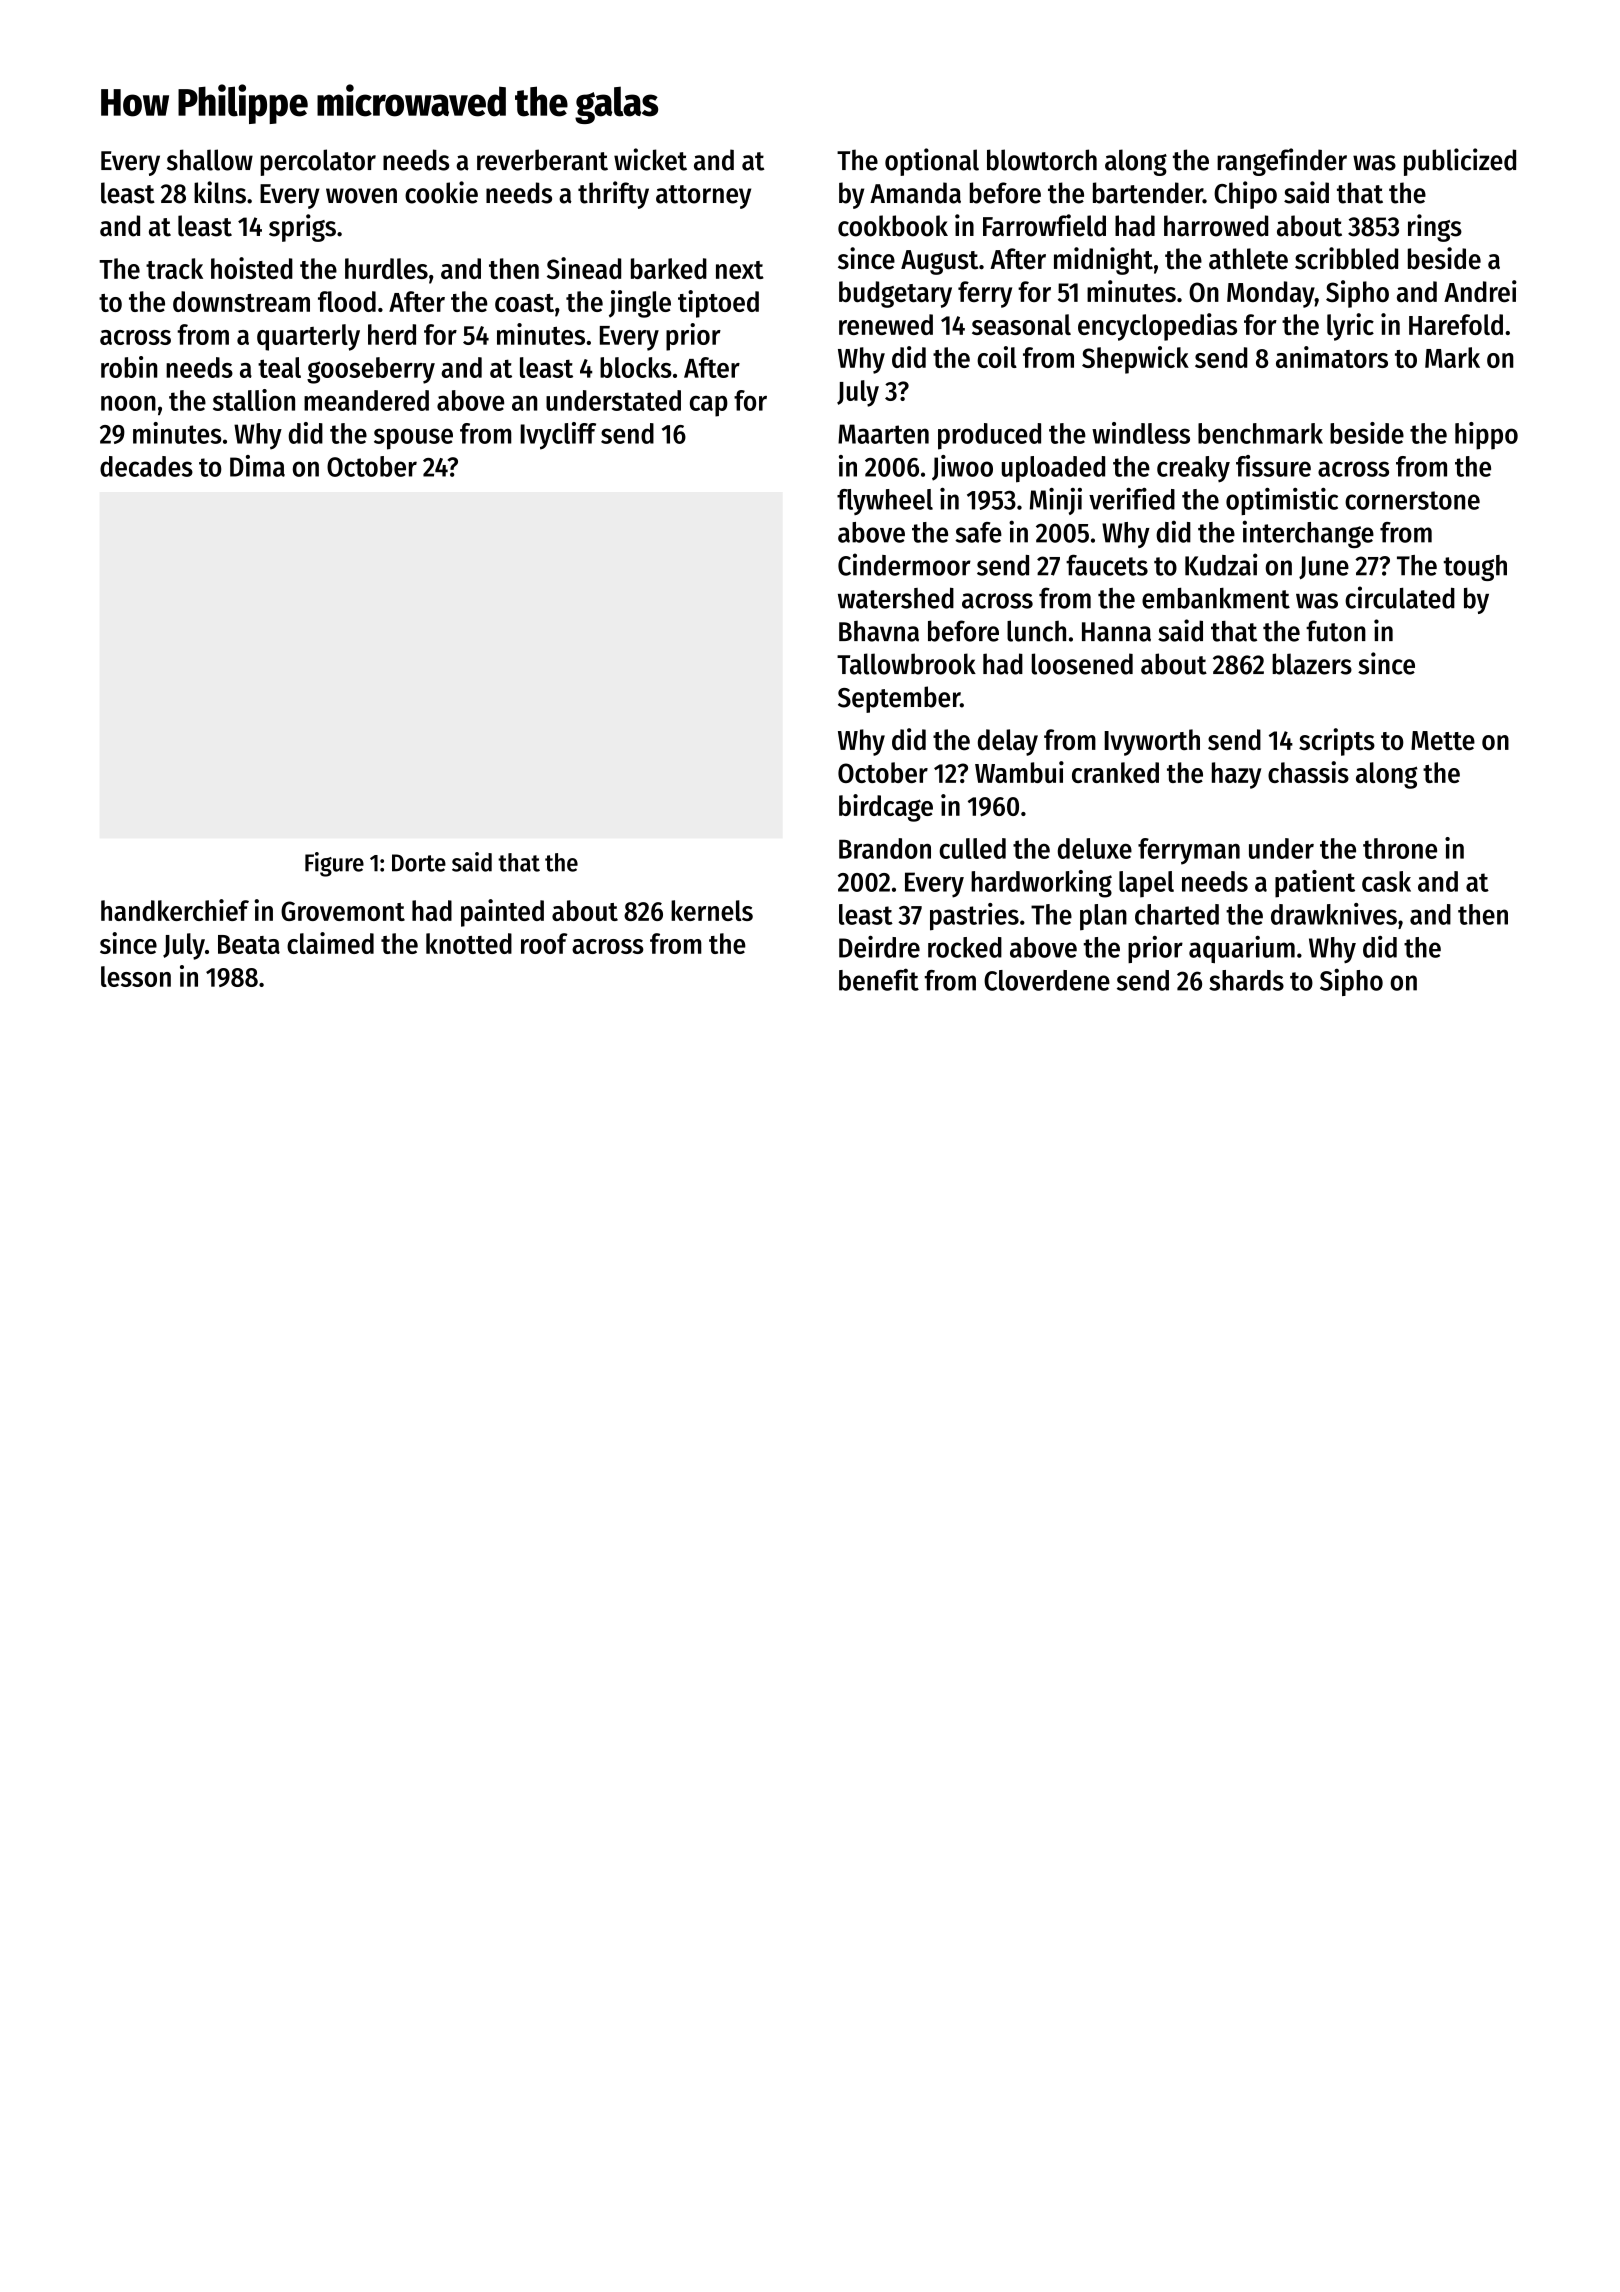 The height and width of the page is (2292, 1620). I want to click on hurdles, so click(386, 268).
